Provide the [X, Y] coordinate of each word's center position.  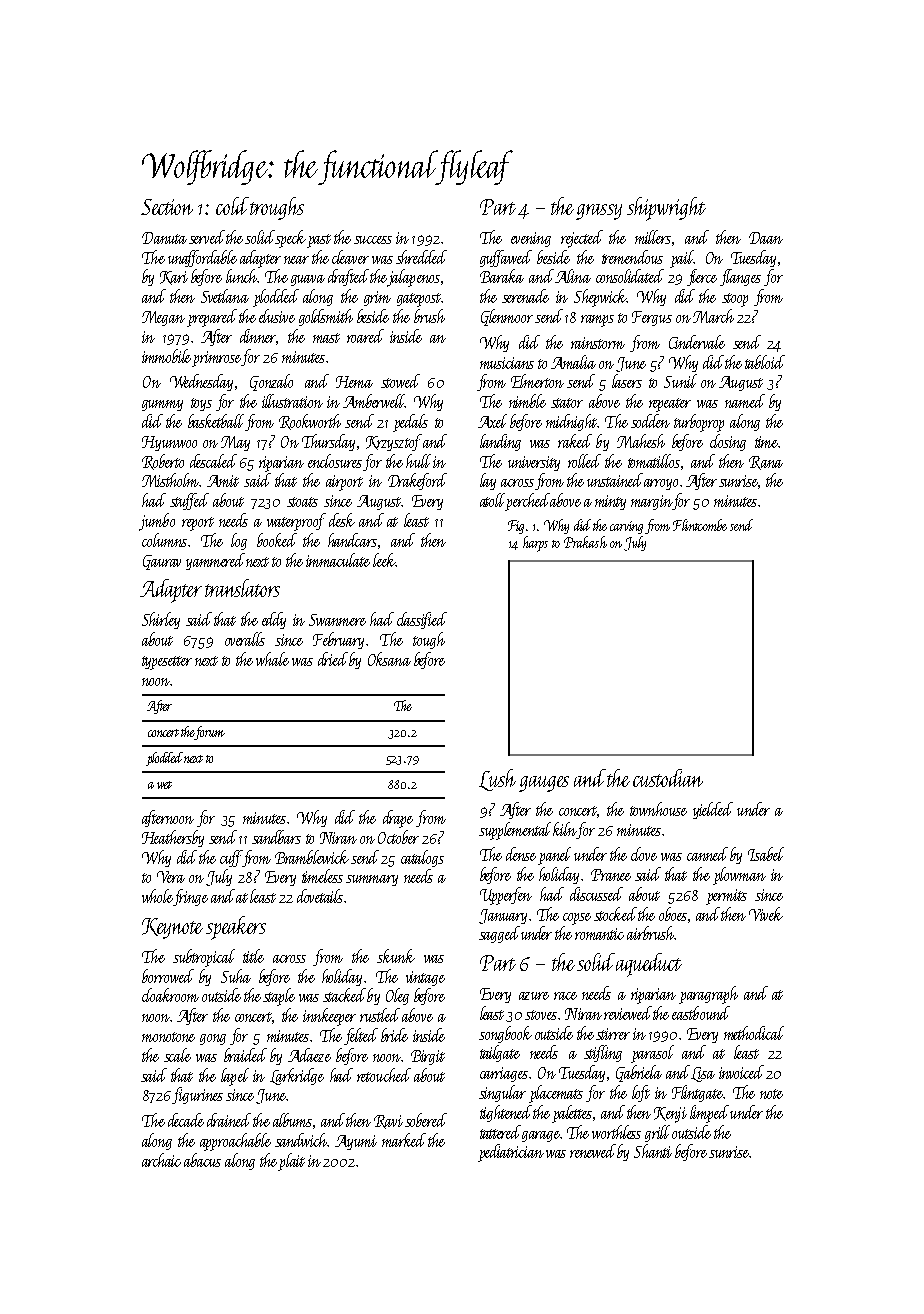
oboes [673, 914]
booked [277, 540]
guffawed [506, 258]
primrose [217, 359]
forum [210, 733]
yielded [713, 810]
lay [488, 481]
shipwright [666, 209]
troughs [277, 208]
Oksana [389, 659]
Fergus [652, 318]
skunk [396, 956]
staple [279, 997]
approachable [235, 1142]
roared [365, 336]
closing [728, 442]
